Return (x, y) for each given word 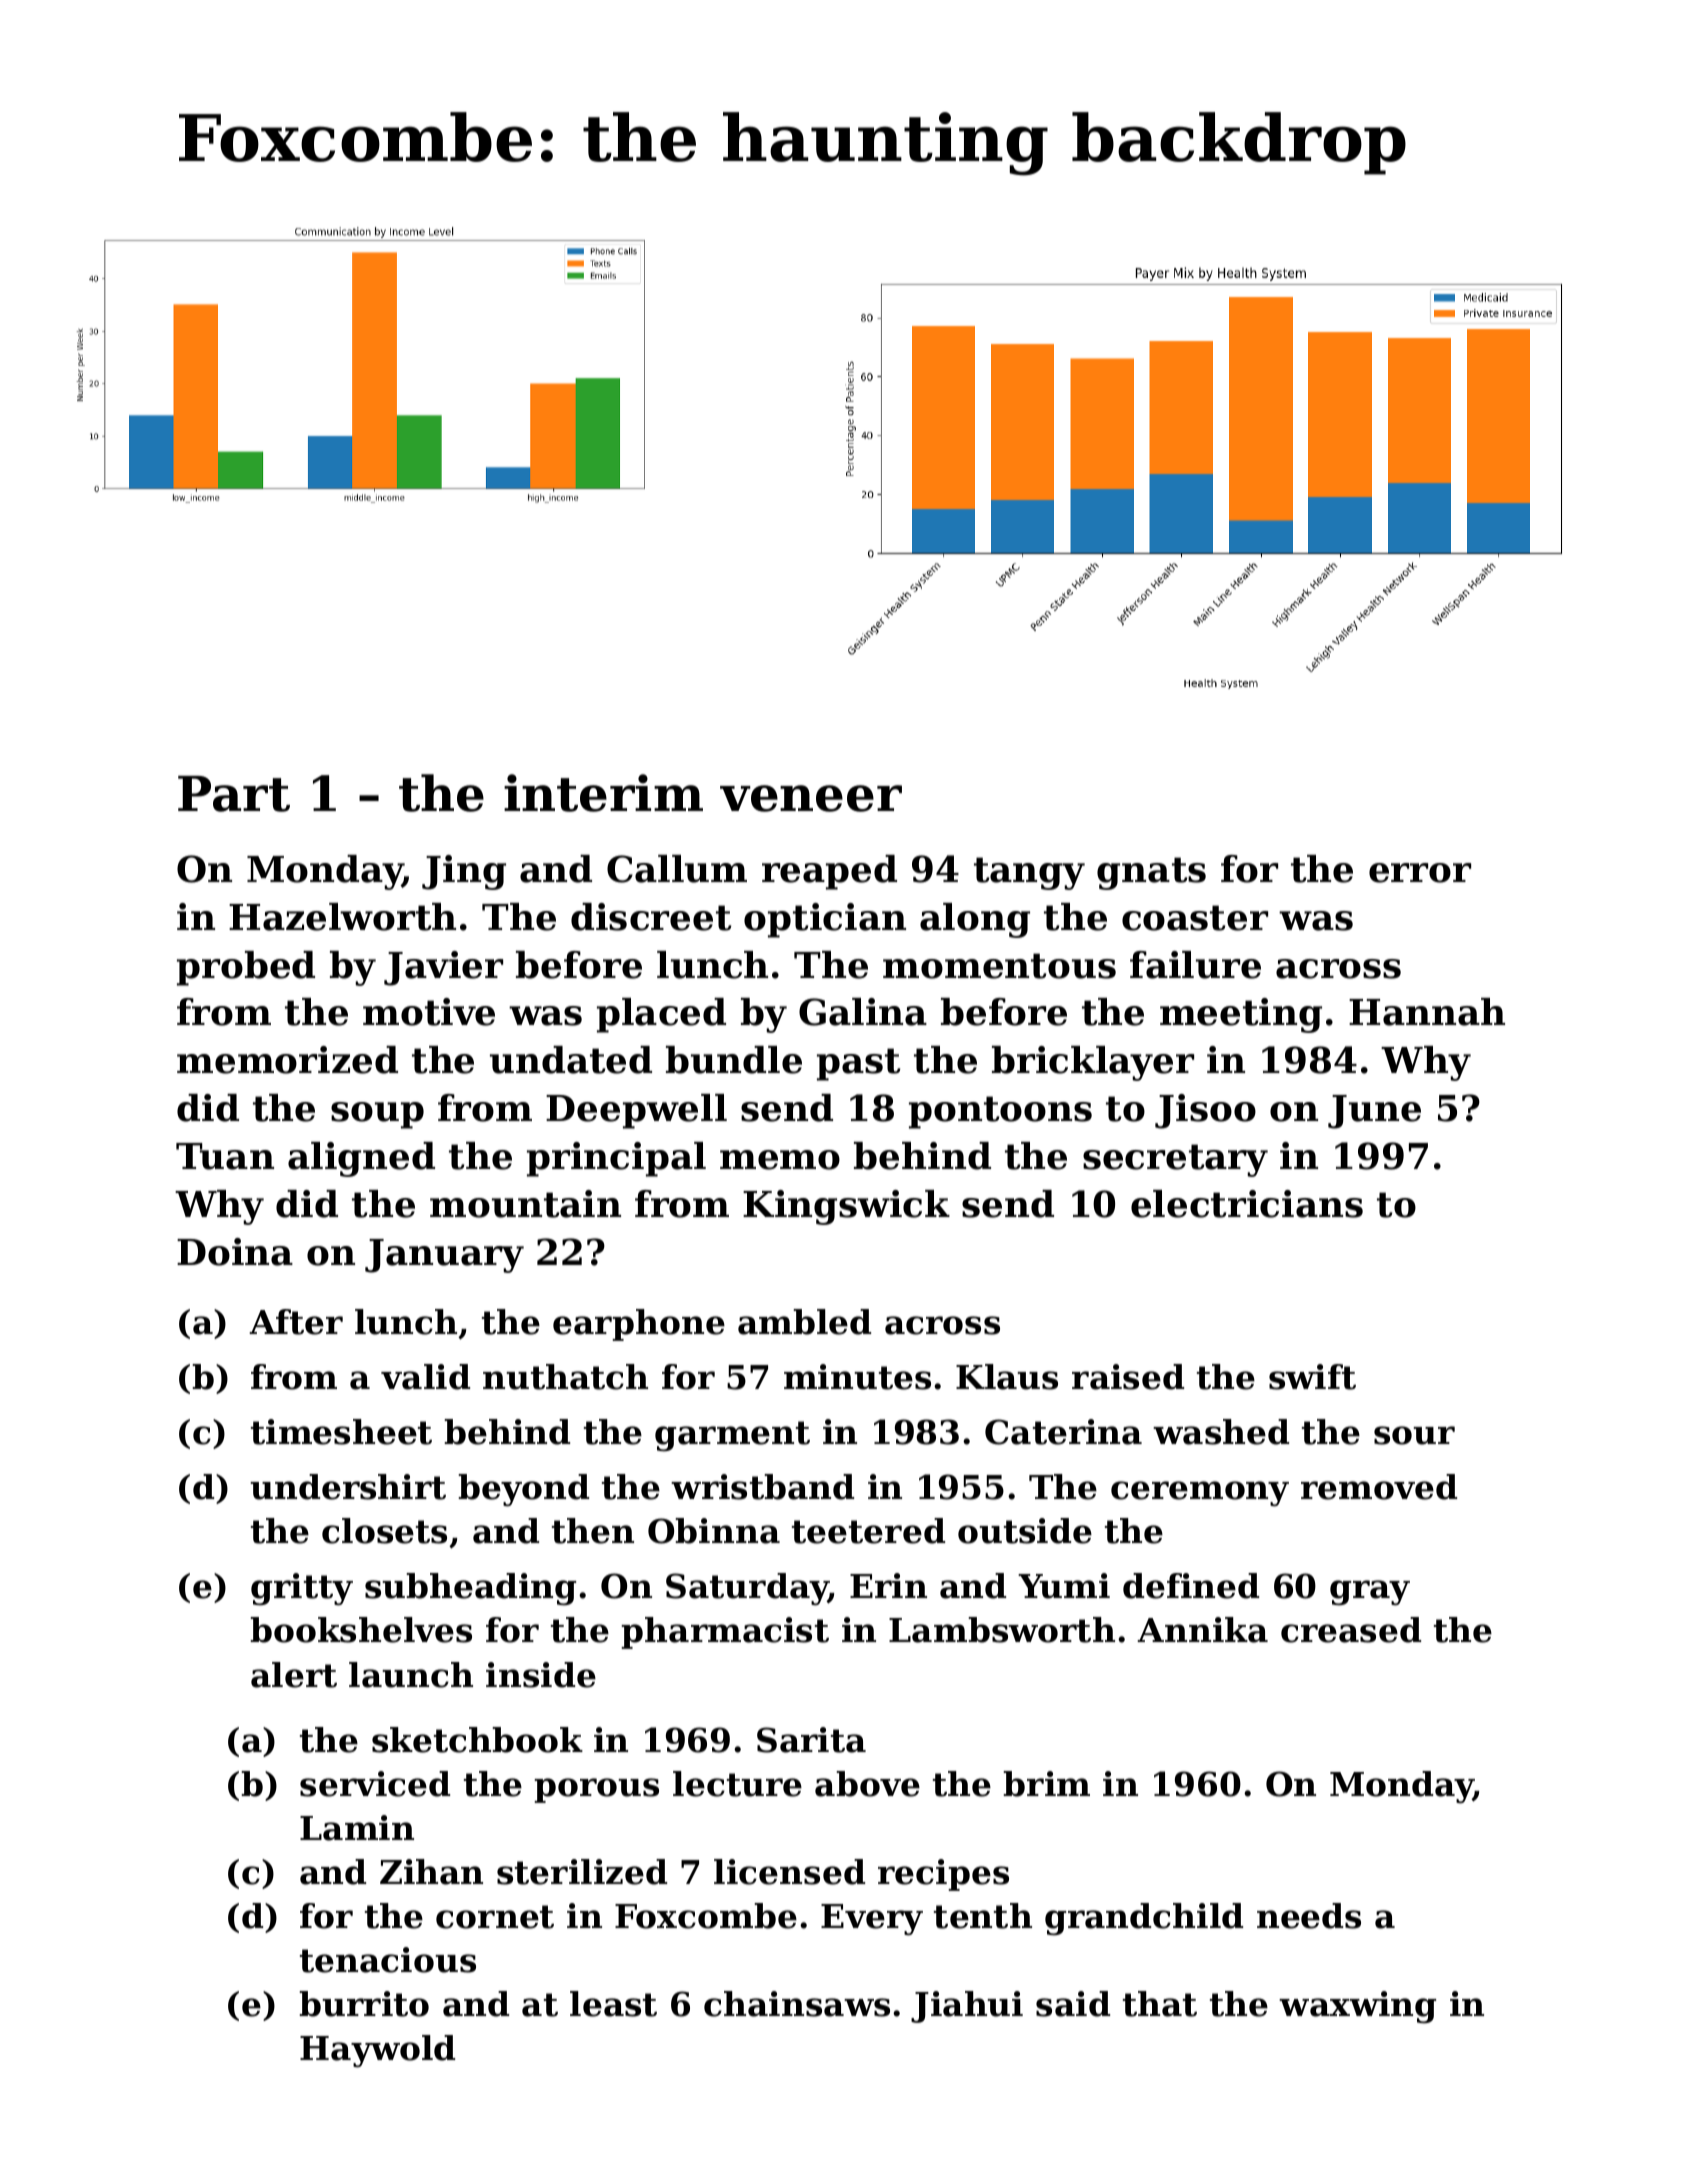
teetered (868, 1531)
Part (234, 794)
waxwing (1357, 2007)
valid (425, 1377)
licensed (789, 1872)
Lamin (357, 1828)
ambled (804, 1322)
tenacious (388, 1960)
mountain (525, 1204)
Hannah (1427, 1012)
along (975, 920)
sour (1414, 1435)
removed (1379, 1487)
